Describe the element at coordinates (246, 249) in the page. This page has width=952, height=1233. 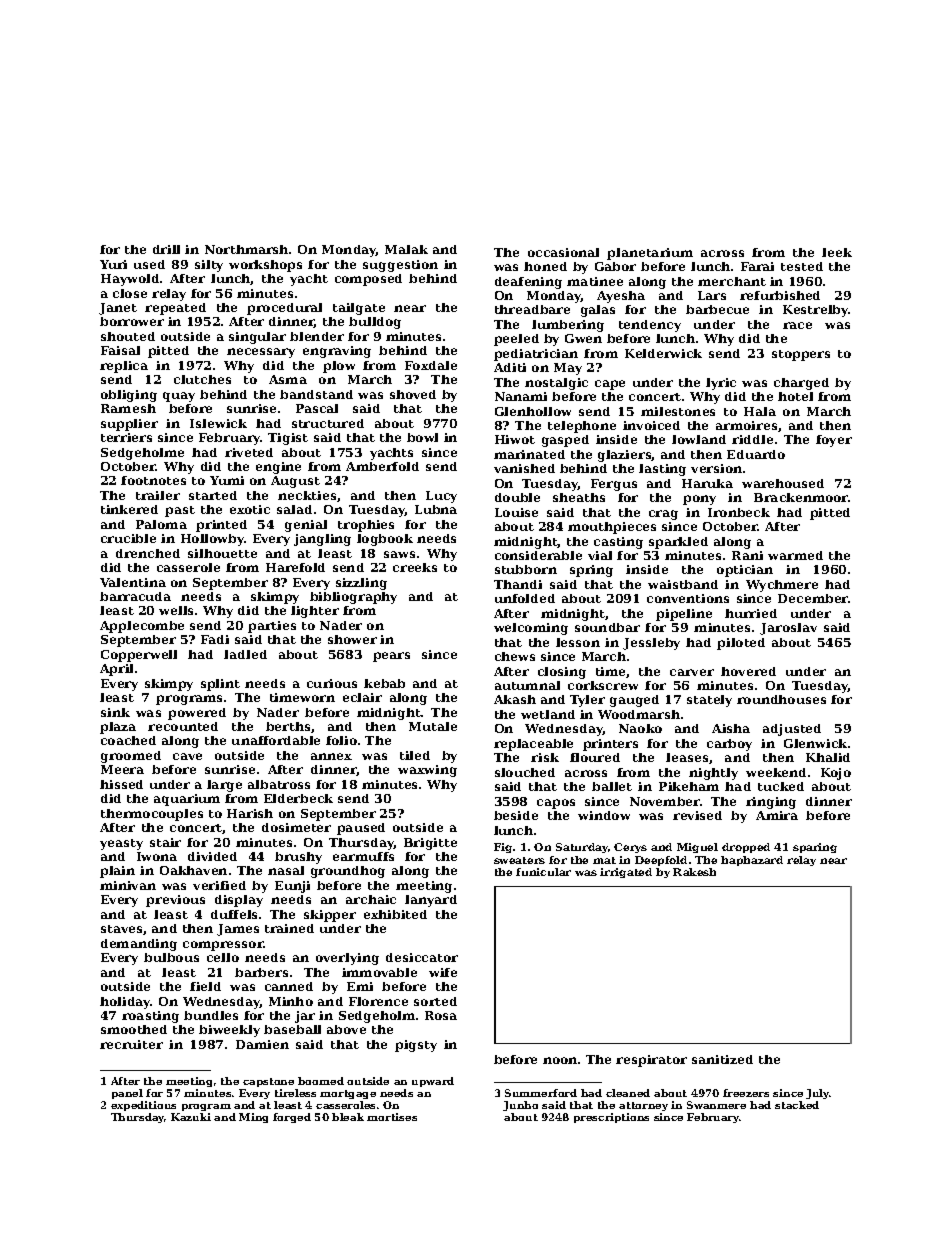
I see `Northmarsh` at that location.
